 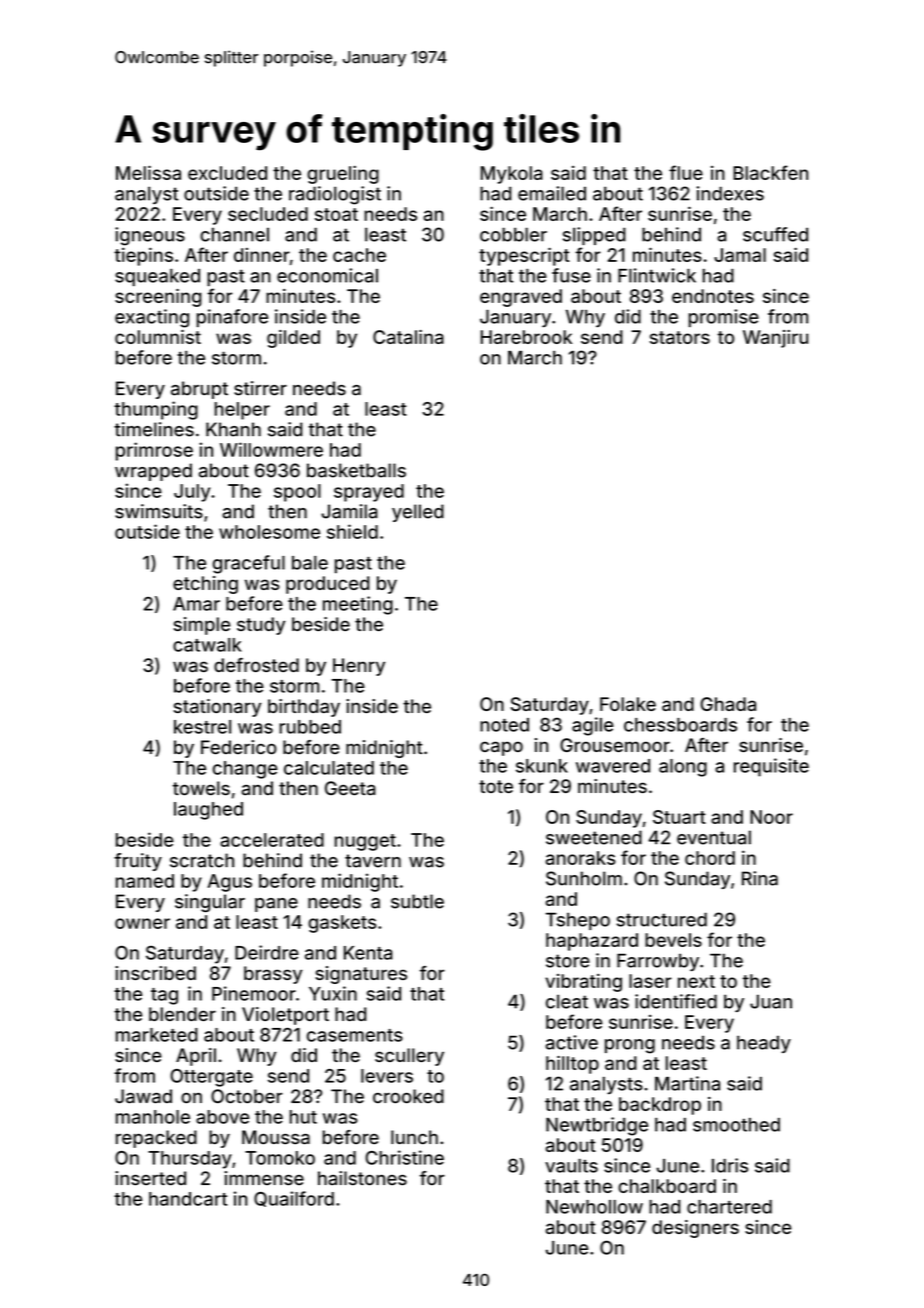 I want to click on cache, so click(x=359, y=255).
